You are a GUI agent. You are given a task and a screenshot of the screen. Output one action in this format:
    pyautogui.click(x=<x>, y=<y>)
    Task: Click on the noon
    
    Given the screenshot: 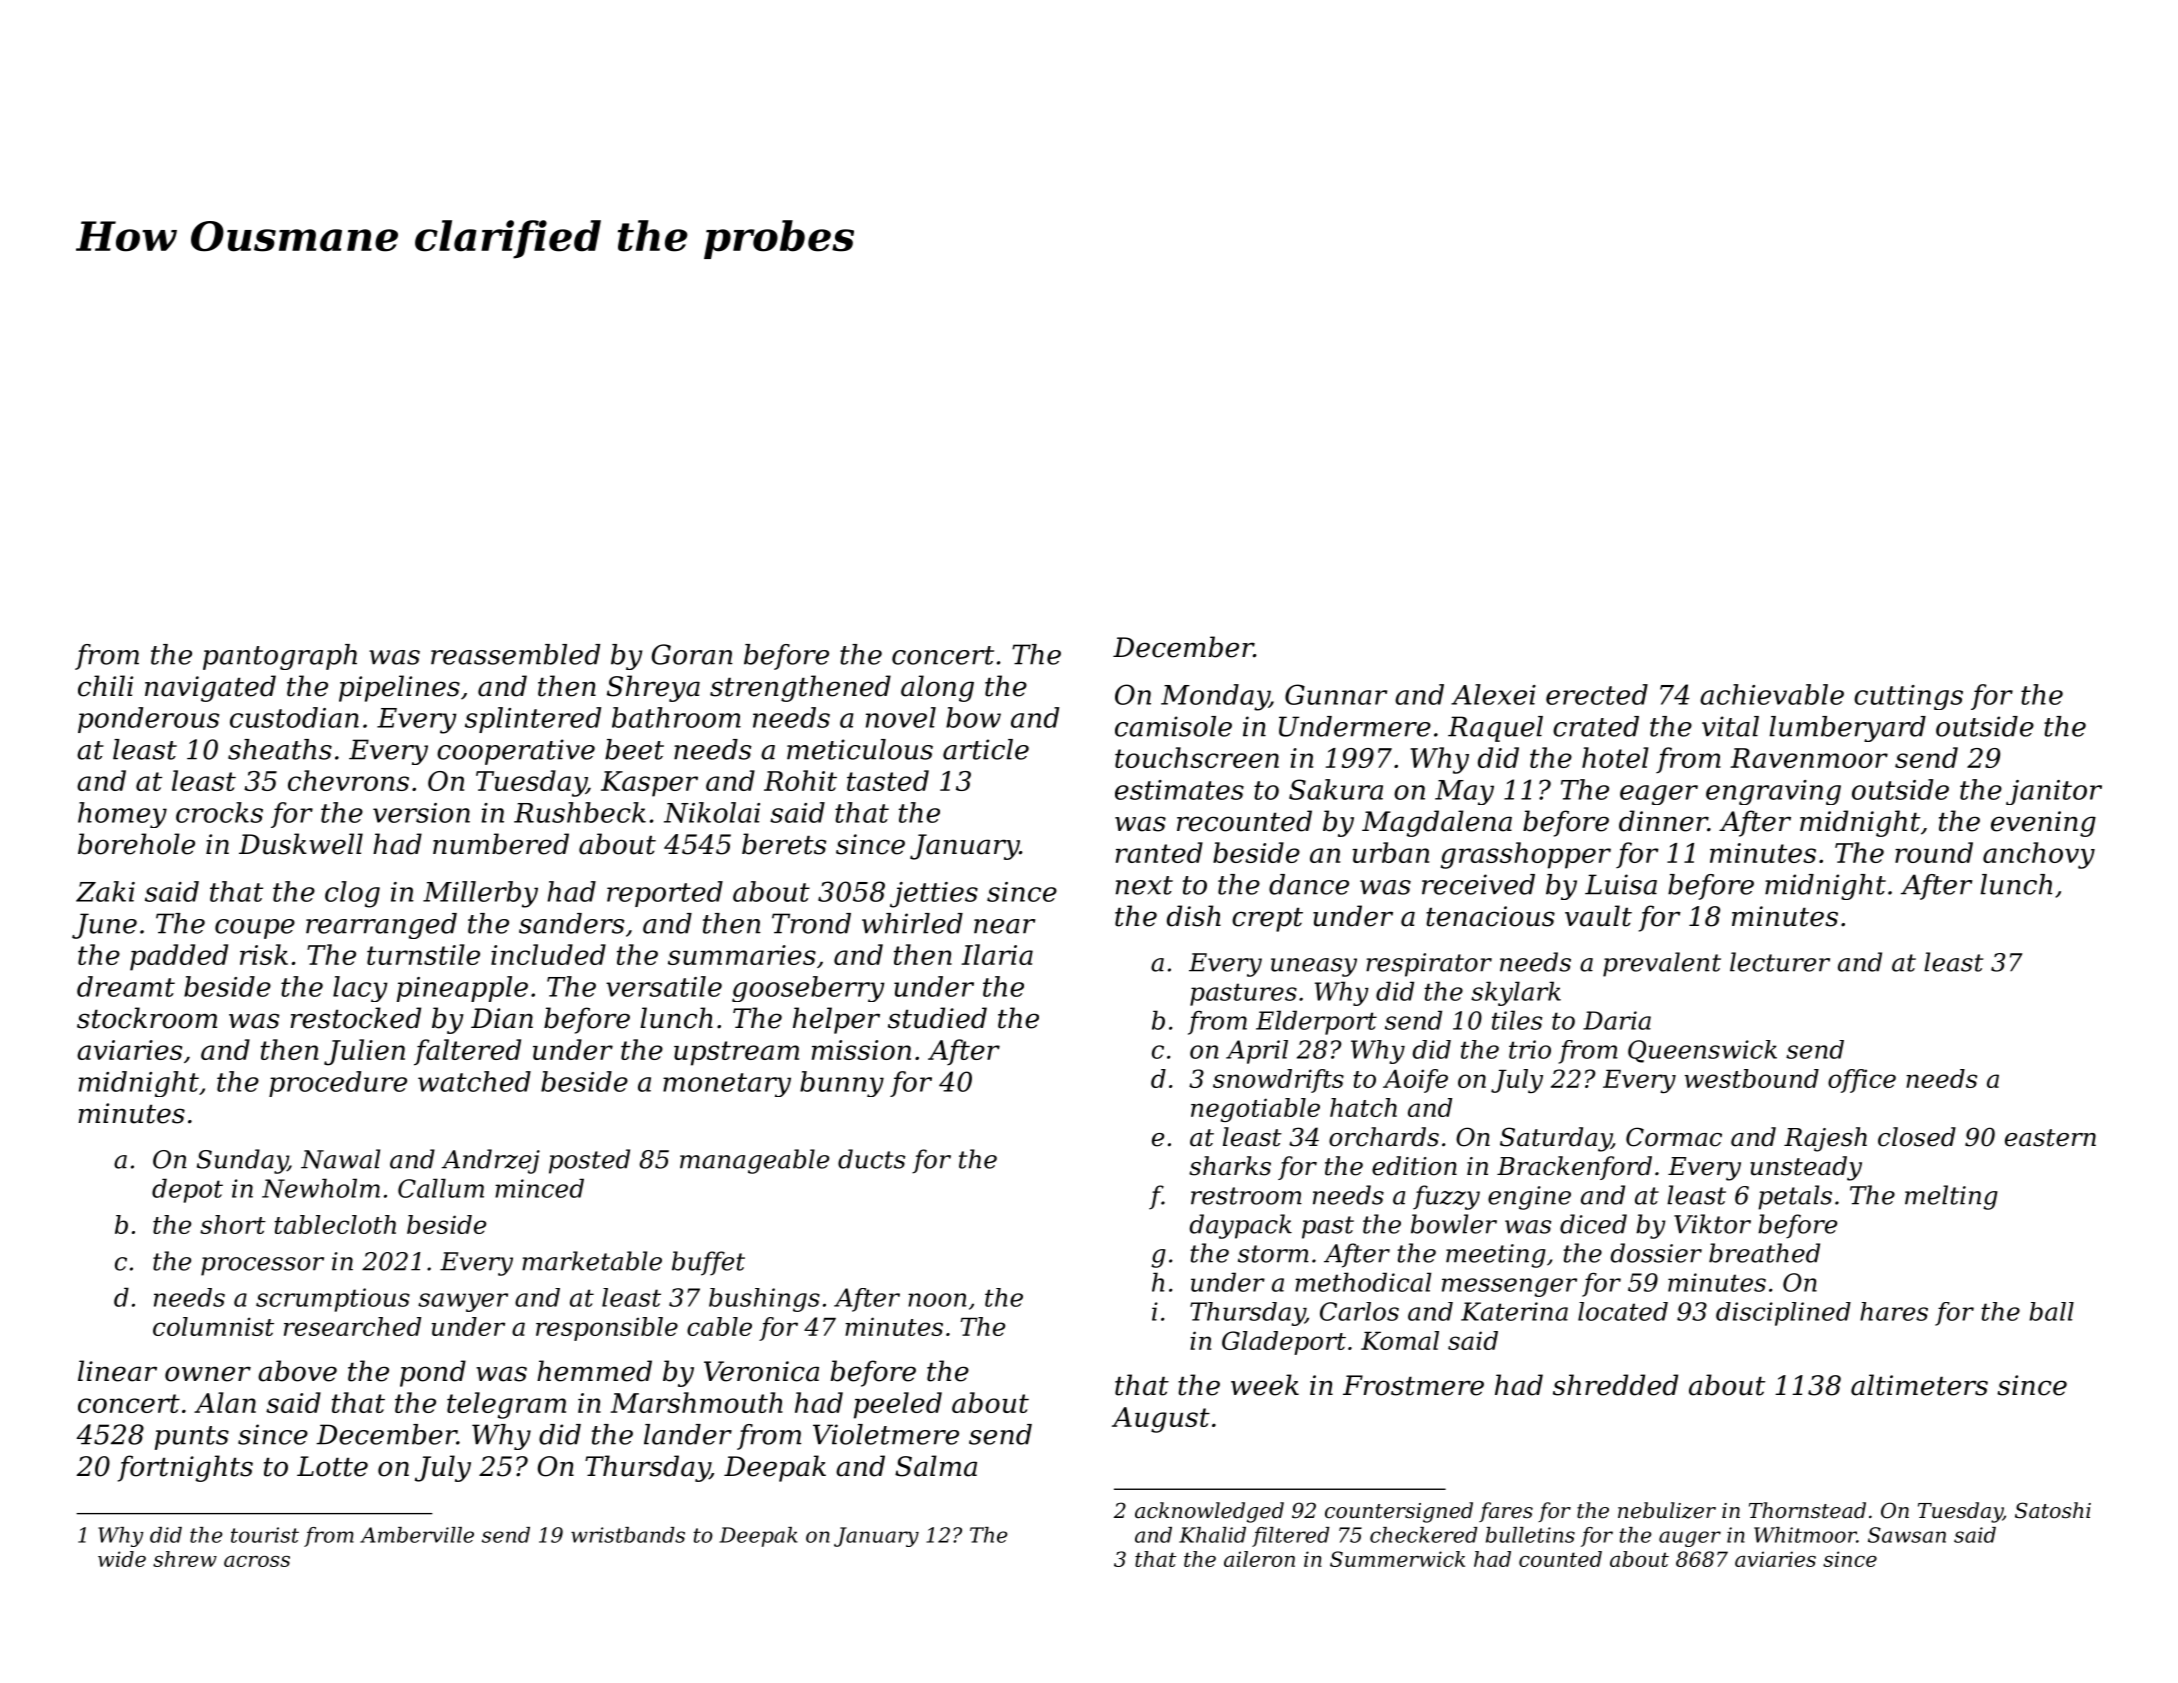 What is the action you would take?
    pyautogui.click(x=937, y=1300)
